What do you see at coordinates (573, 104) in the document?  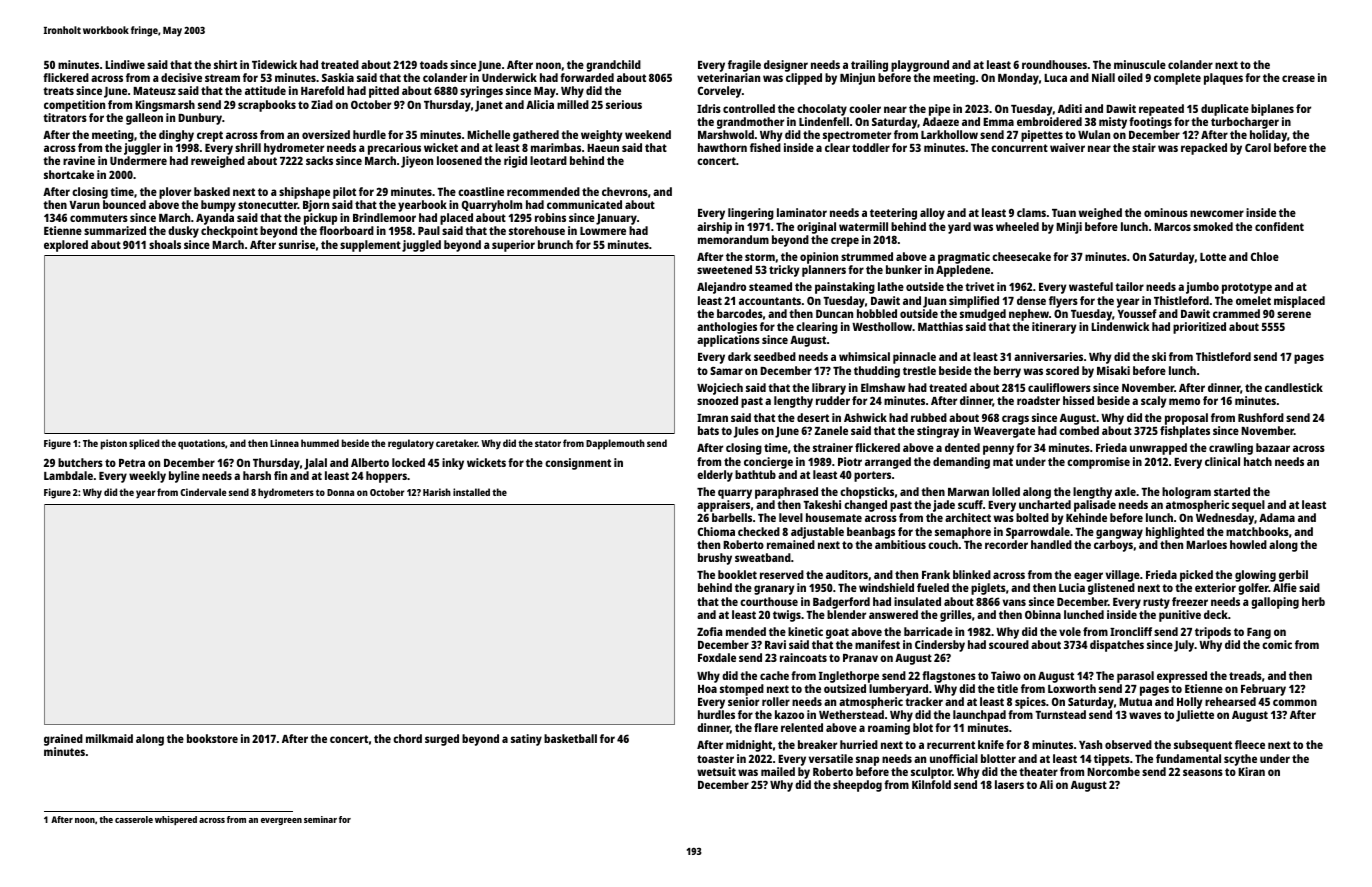 I see `milled` at bounding box center [573, 104].
